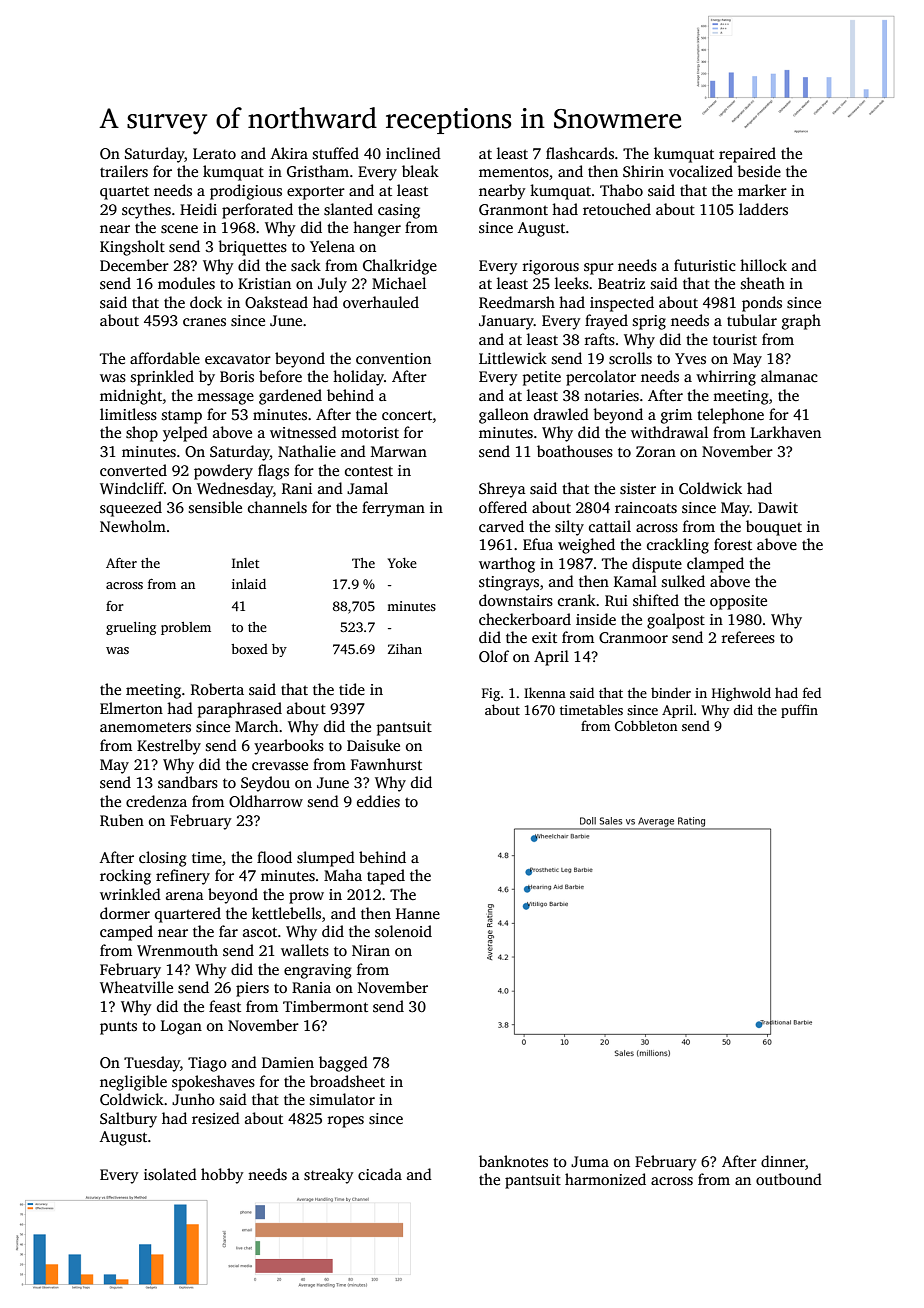  What do you see at coordinates (738, 602) in the image?
I see `opposite` at bounding box center [738, 602].
